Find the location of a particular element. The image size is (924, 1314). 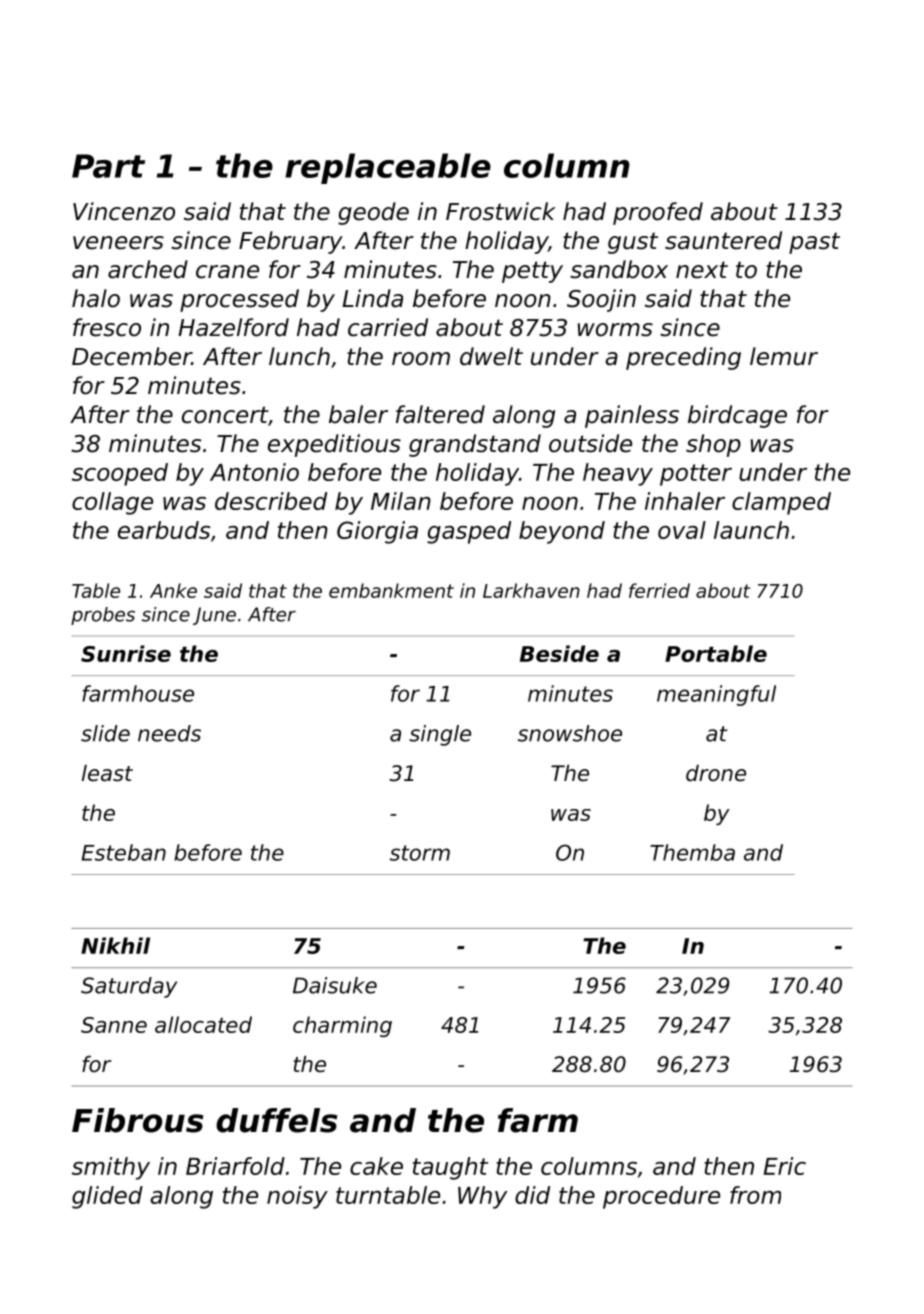

earbuds is located at coordinates (164, 530).
